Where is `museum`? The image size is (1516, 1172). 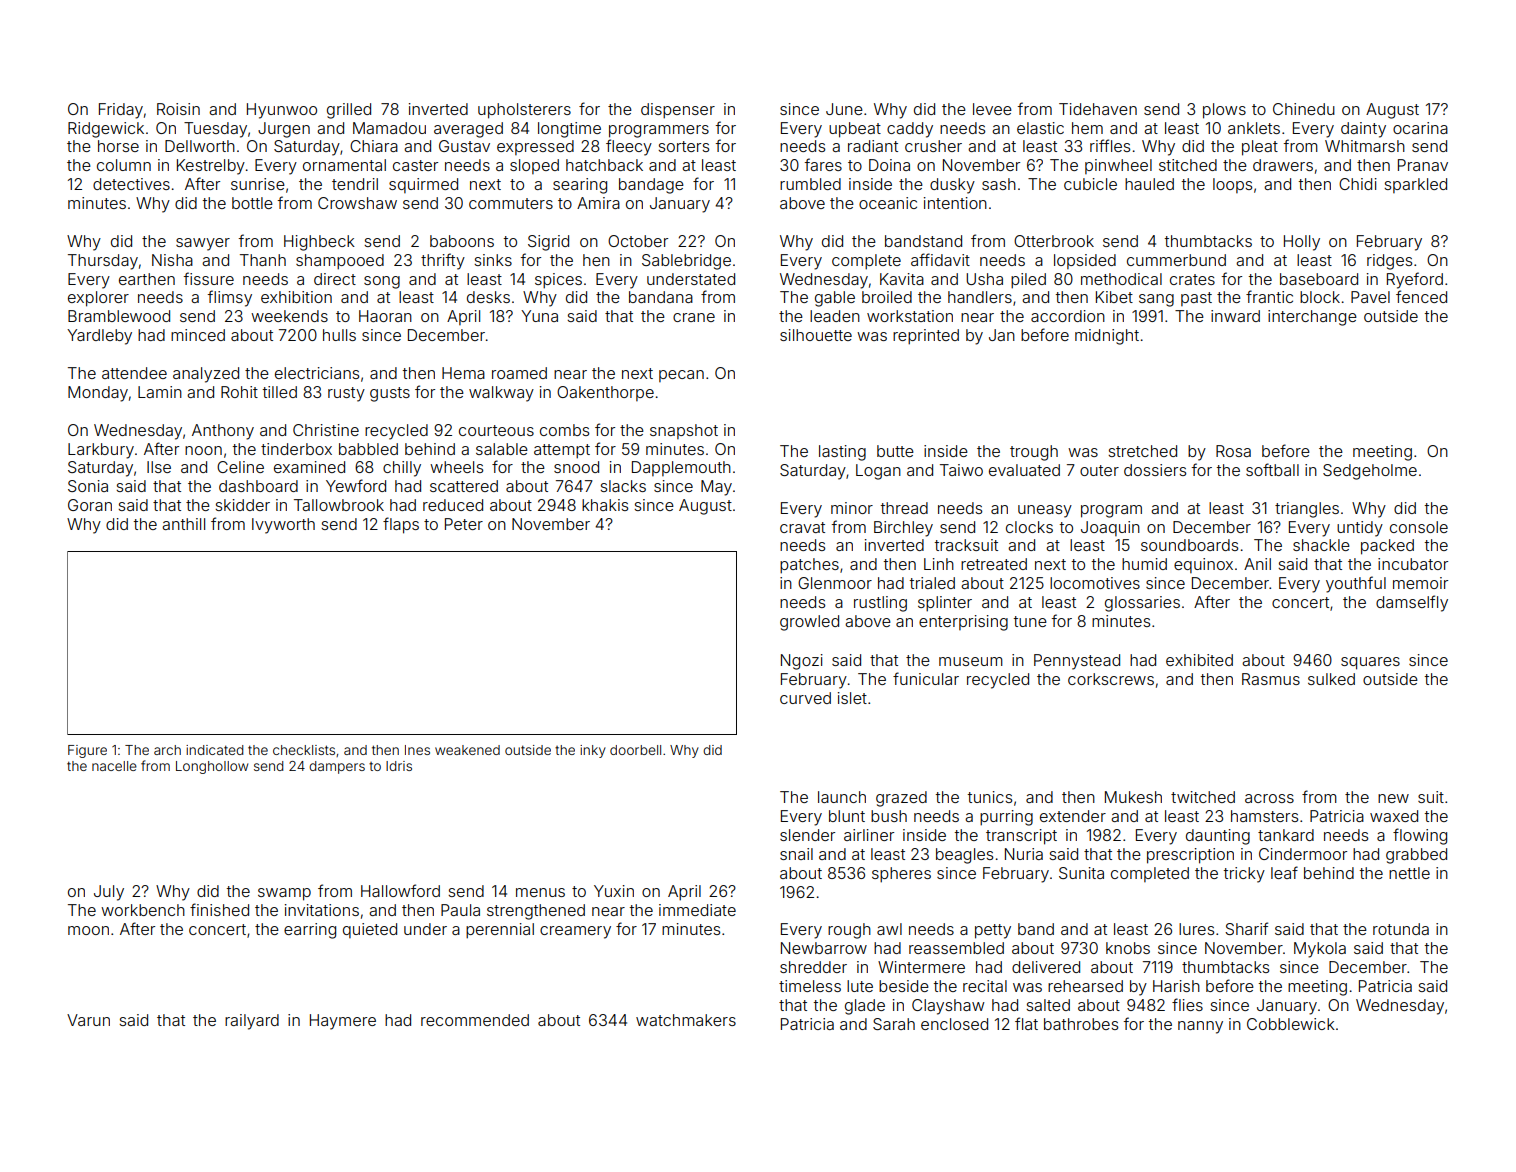 museum is located at coordinates (971, 661).
